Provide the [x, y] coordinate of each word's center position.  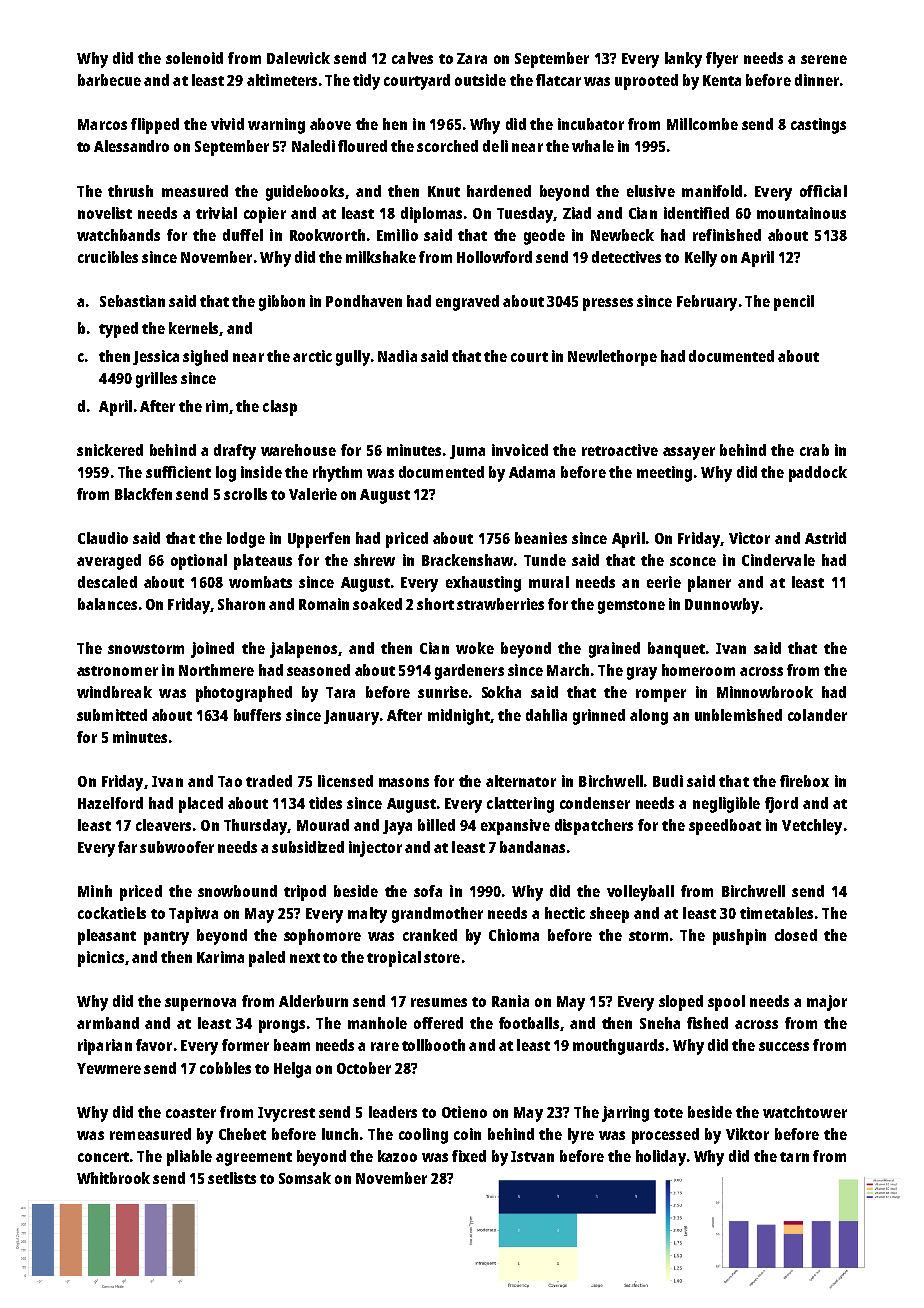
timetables [776, 913]
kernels [193, 328]
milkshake [381, 257]
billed [436, 825]
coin [467, 1134]
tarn [794, 1157]
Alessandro [131, 146]
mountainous [801, 213]
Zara [472, 58]
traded [269, 781]
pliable [189, 1158]
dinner [817, 80]
